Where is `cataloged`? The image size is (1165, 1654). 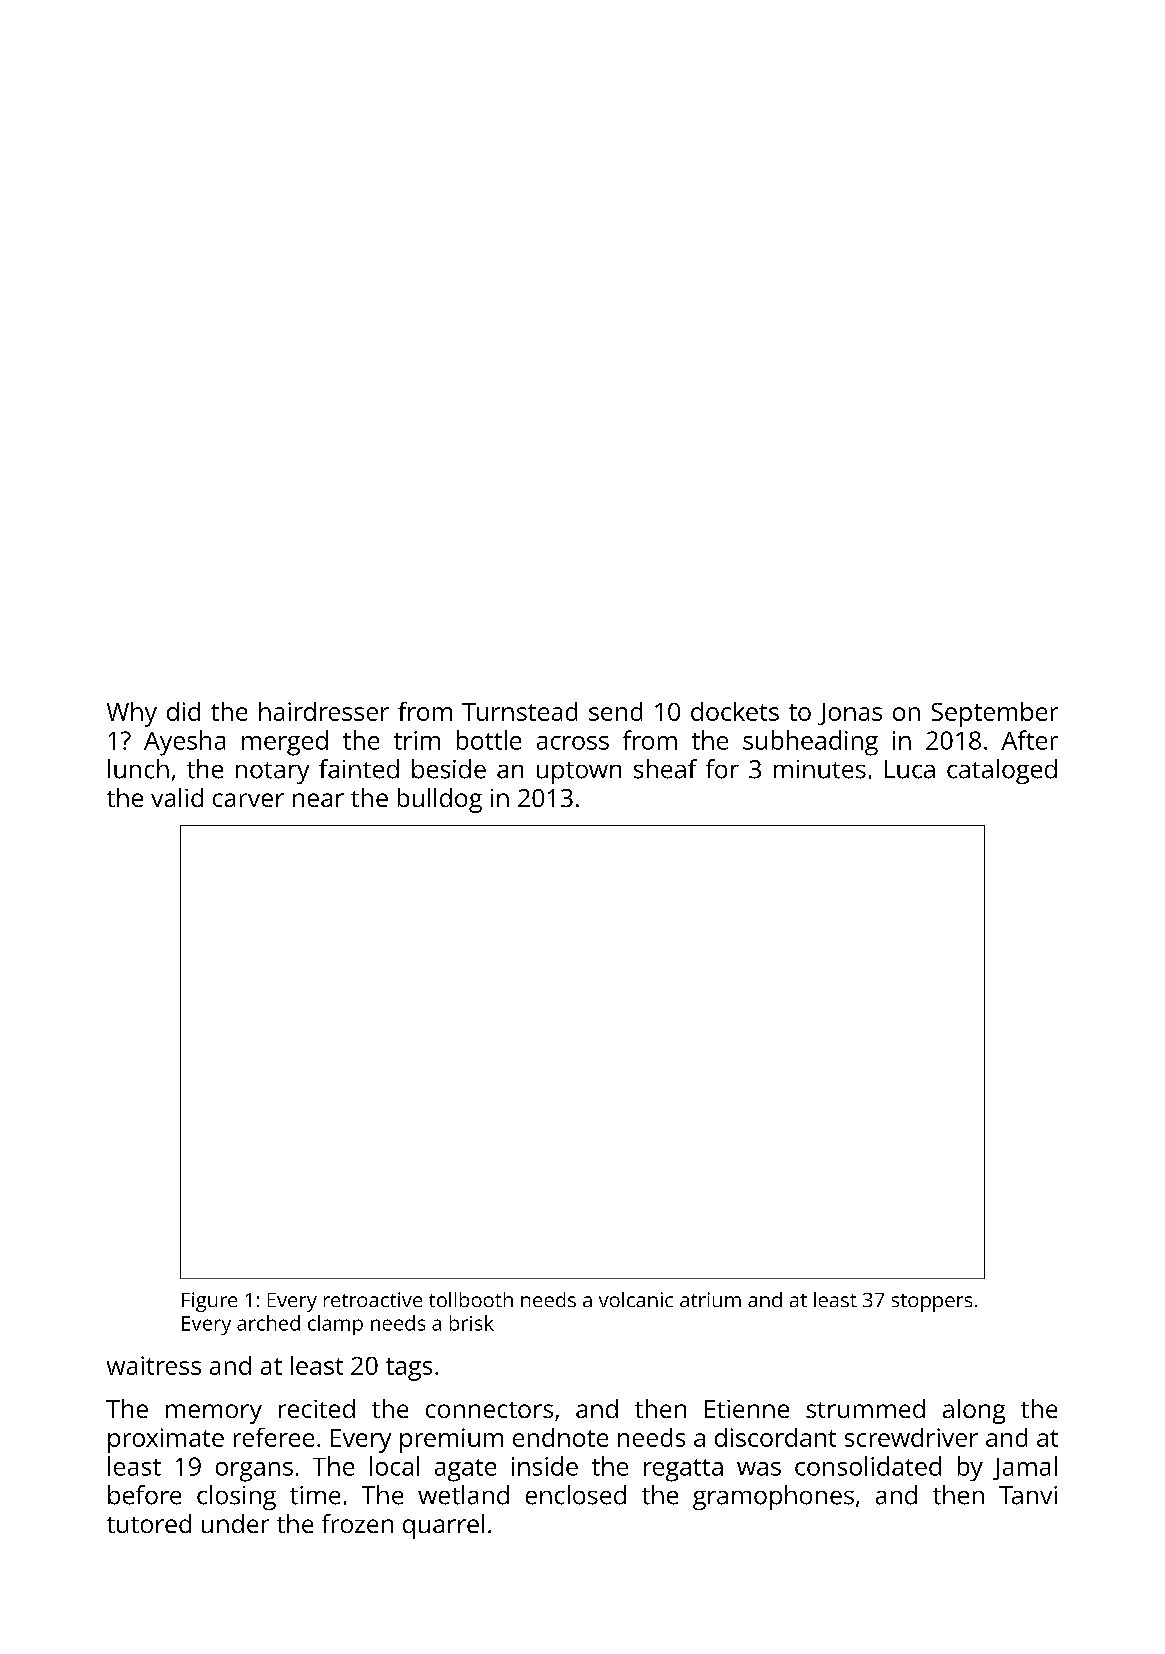 cataloged is located at coordinates (1002, 771).
